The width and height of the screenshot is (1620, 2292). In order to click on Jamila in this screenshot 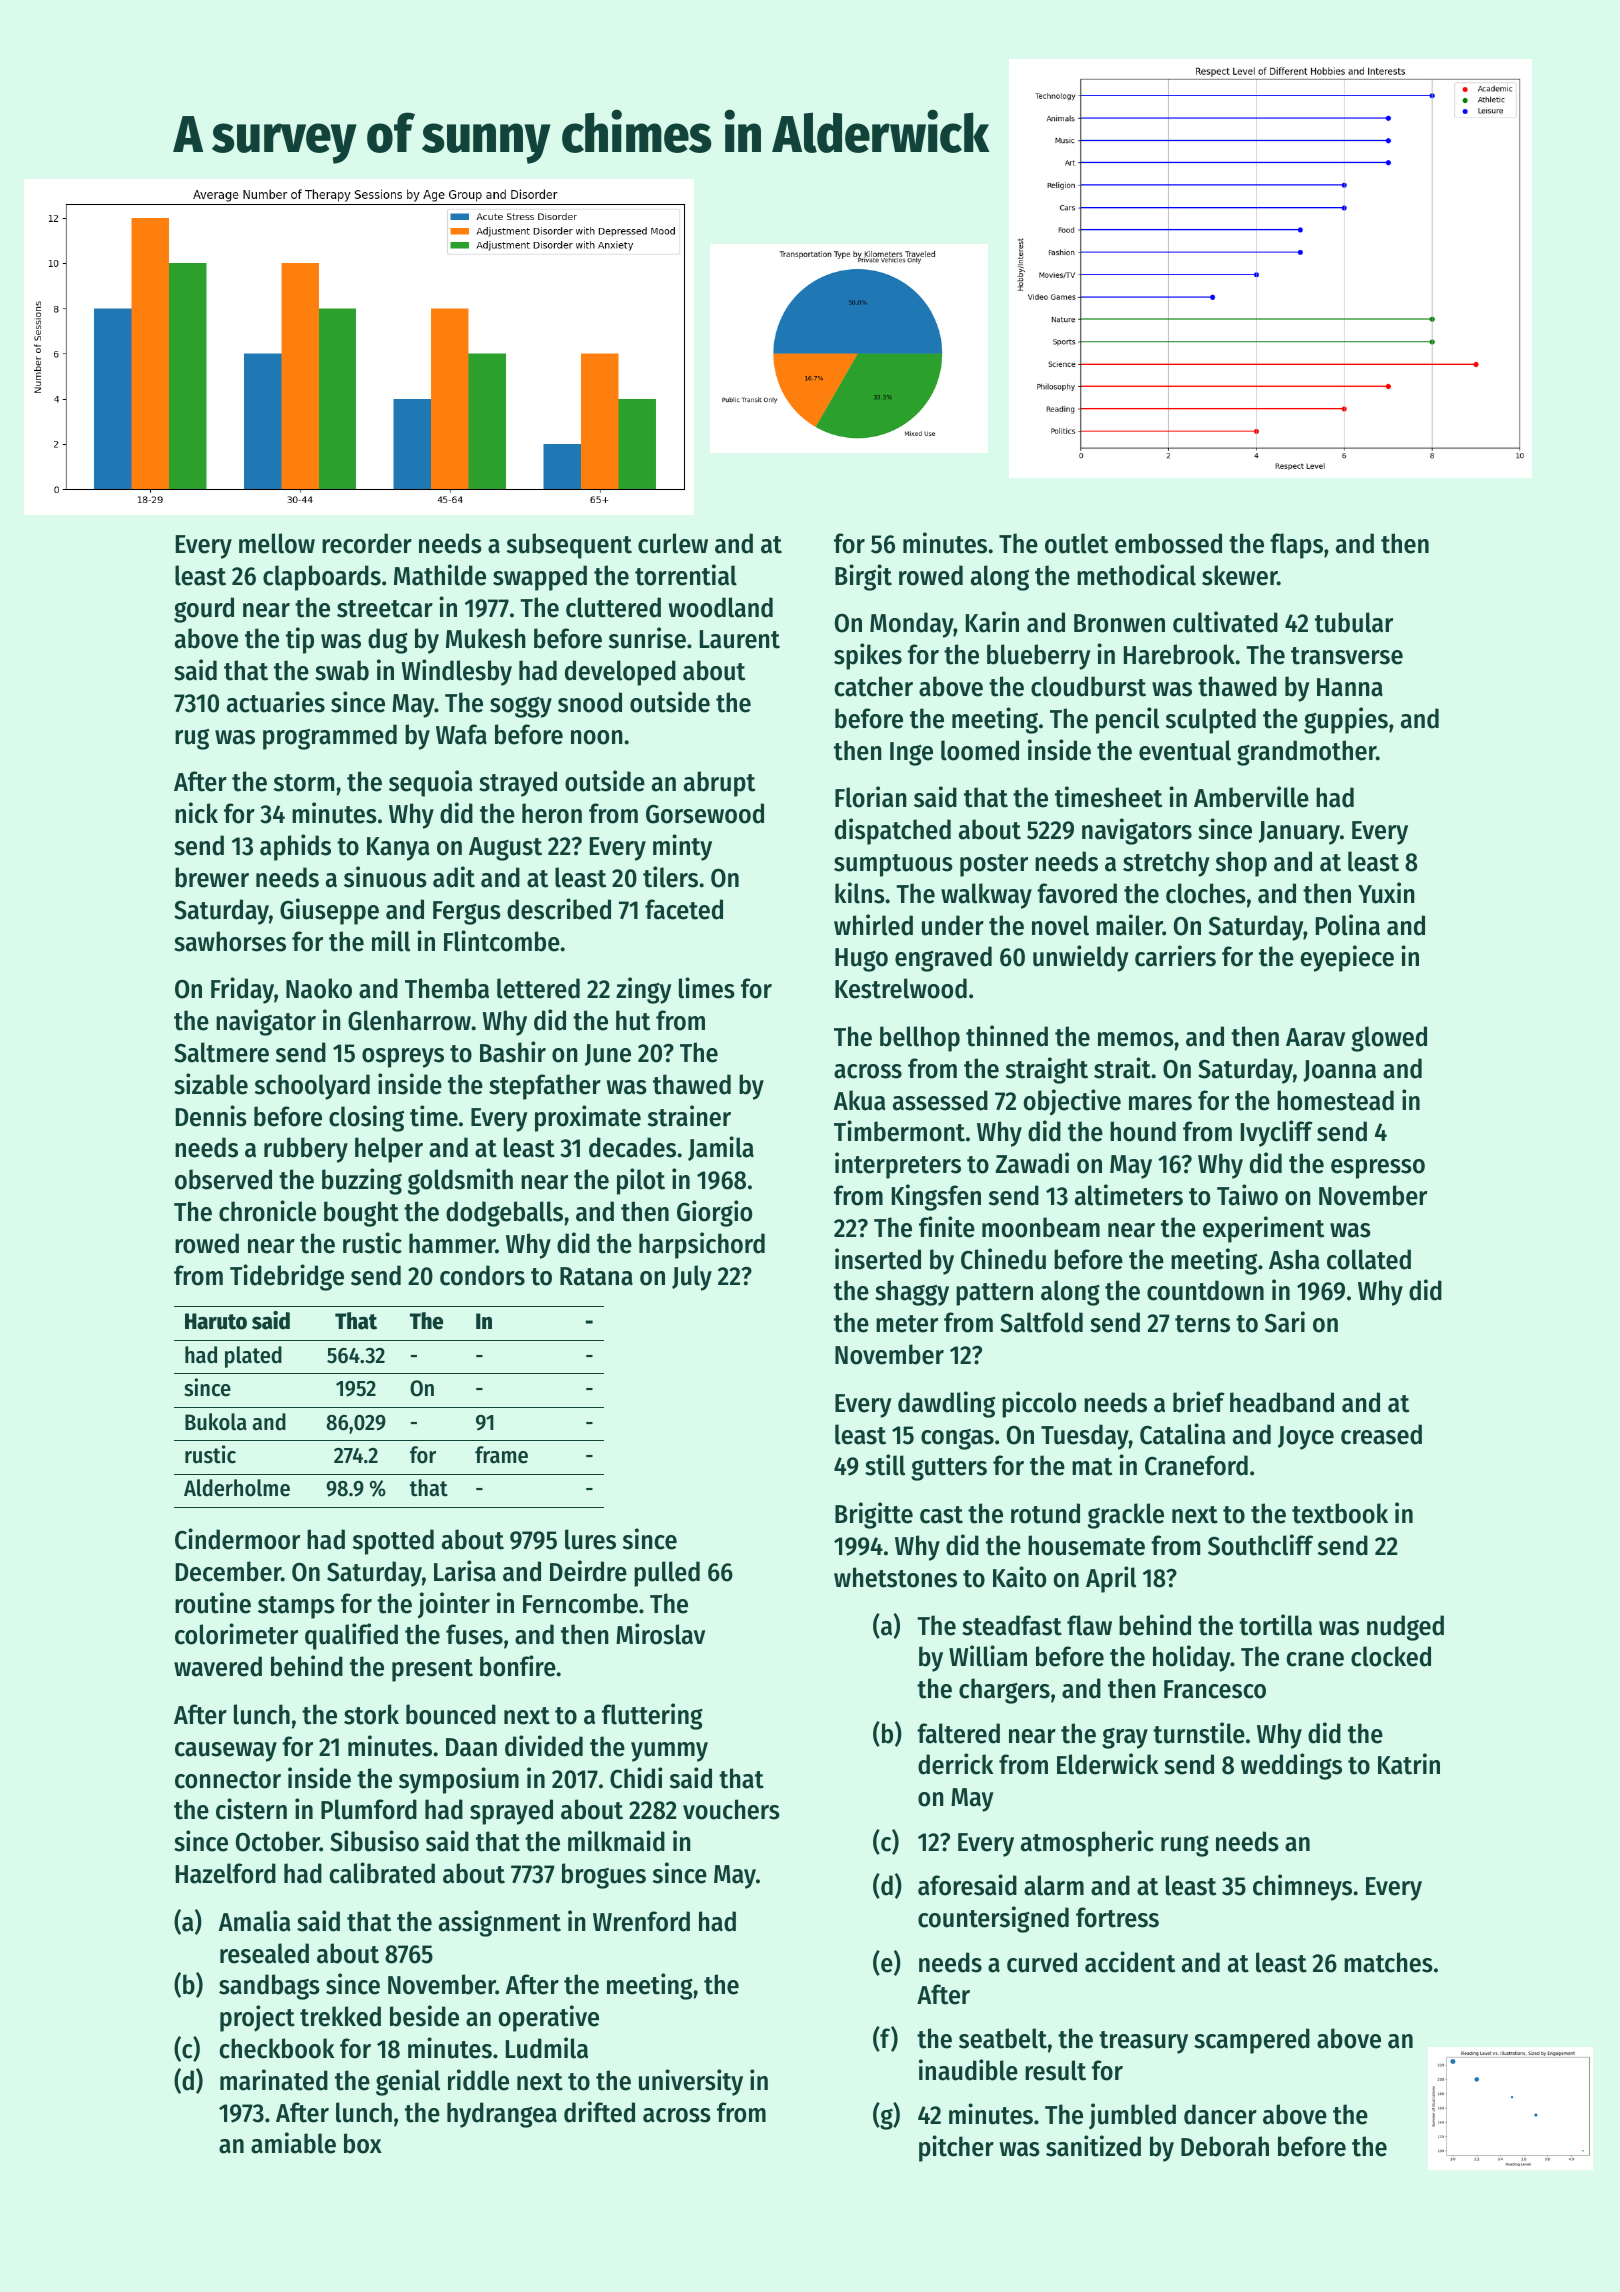, I will do `click(721, 1148)`.
